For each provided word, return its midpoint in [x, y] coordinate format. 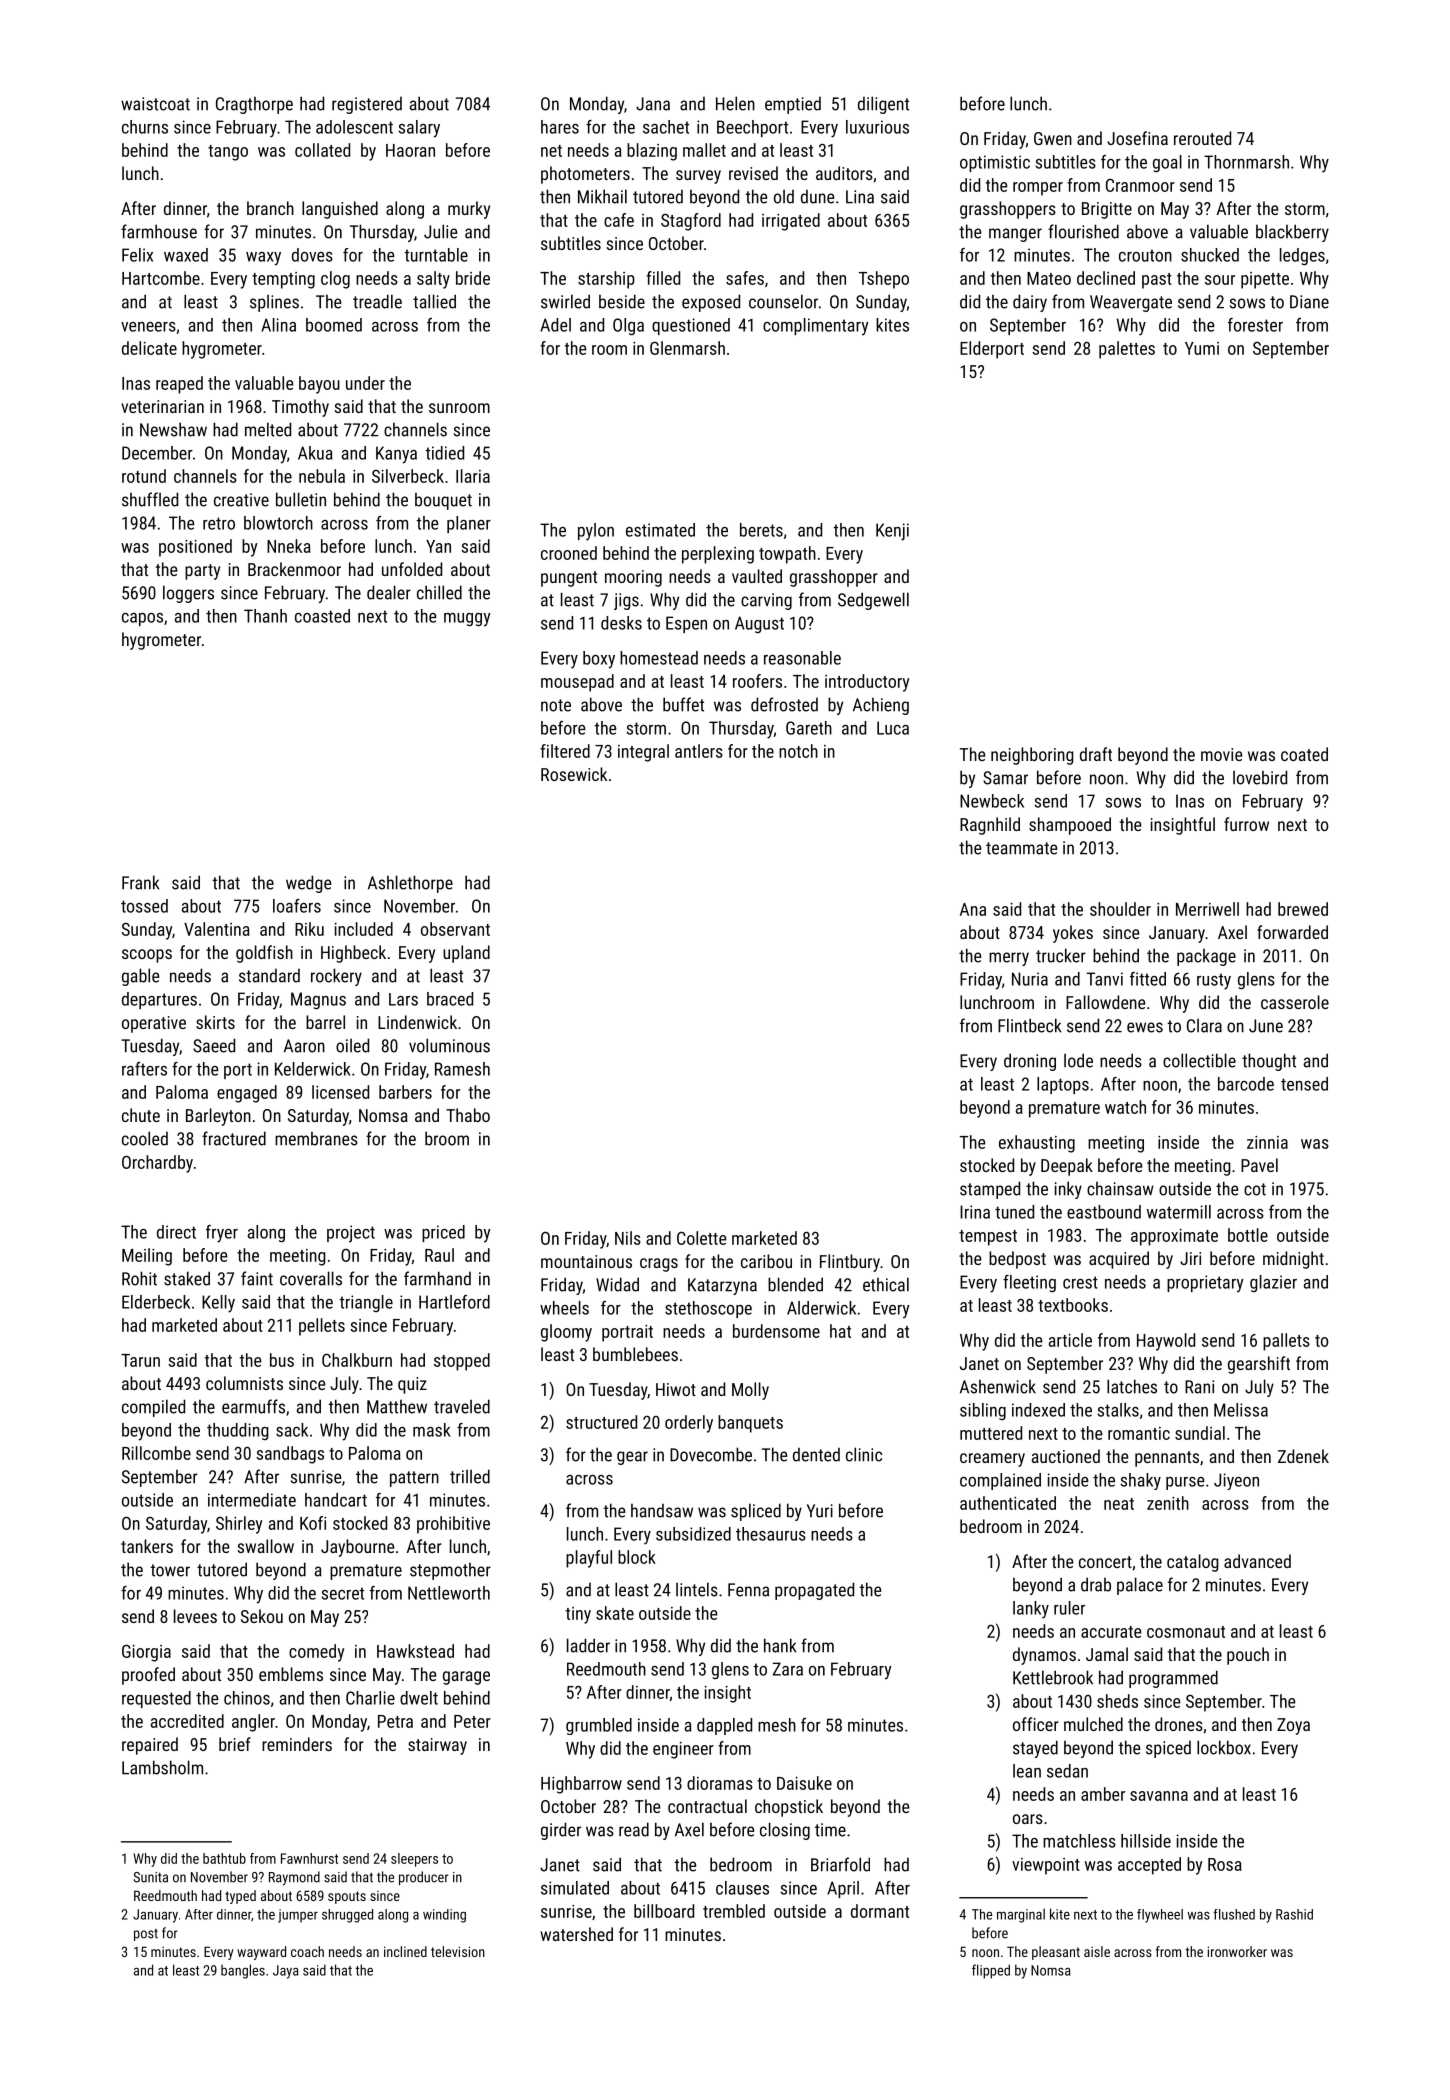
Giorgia [146, 1653]
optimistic [995, 163]
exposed [711, 303]
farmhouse [159, 231]
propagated [814, 1591]
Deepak [1067, 1167]
